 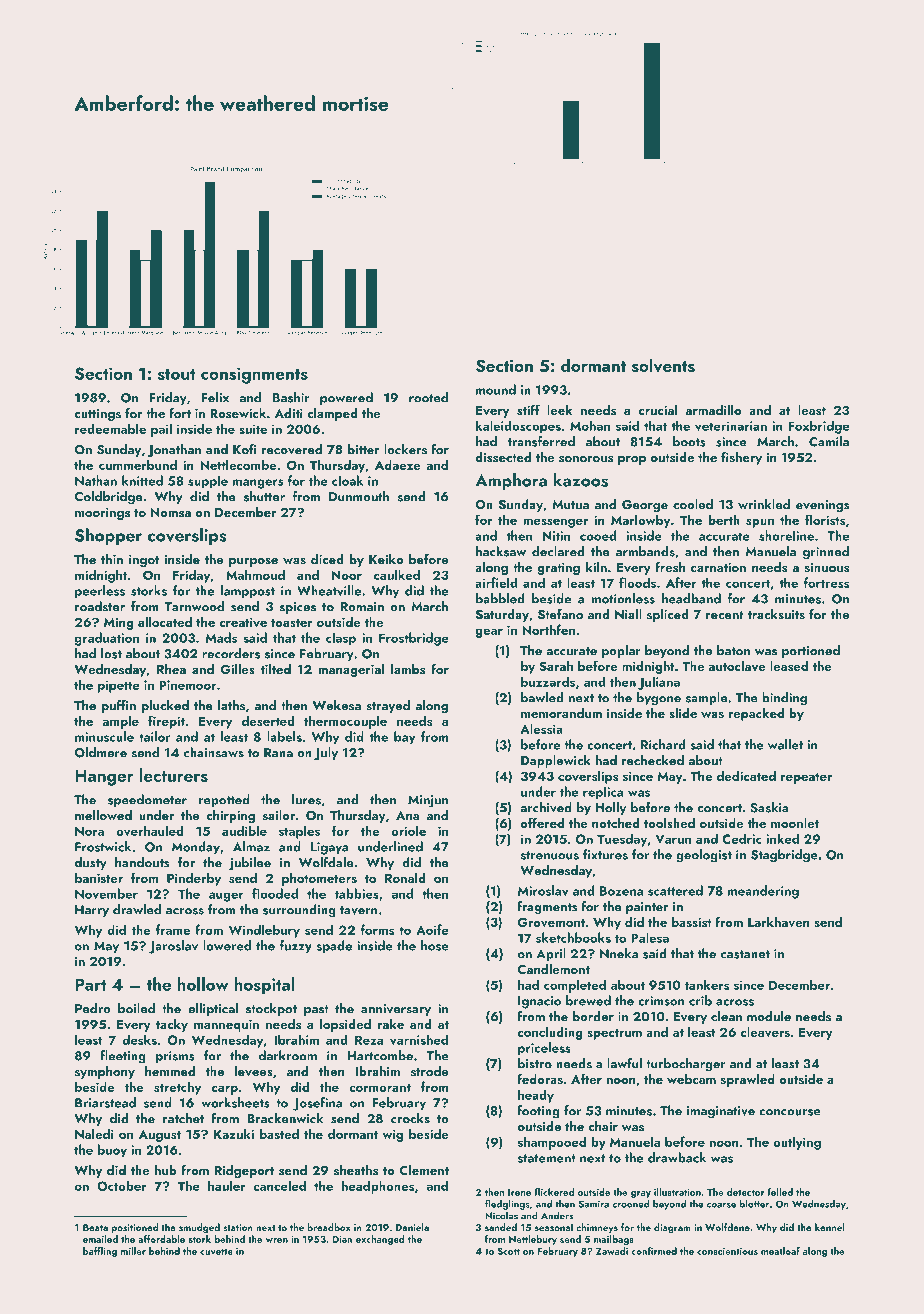 I want to click on Richard, so click(x=663, y=744).
